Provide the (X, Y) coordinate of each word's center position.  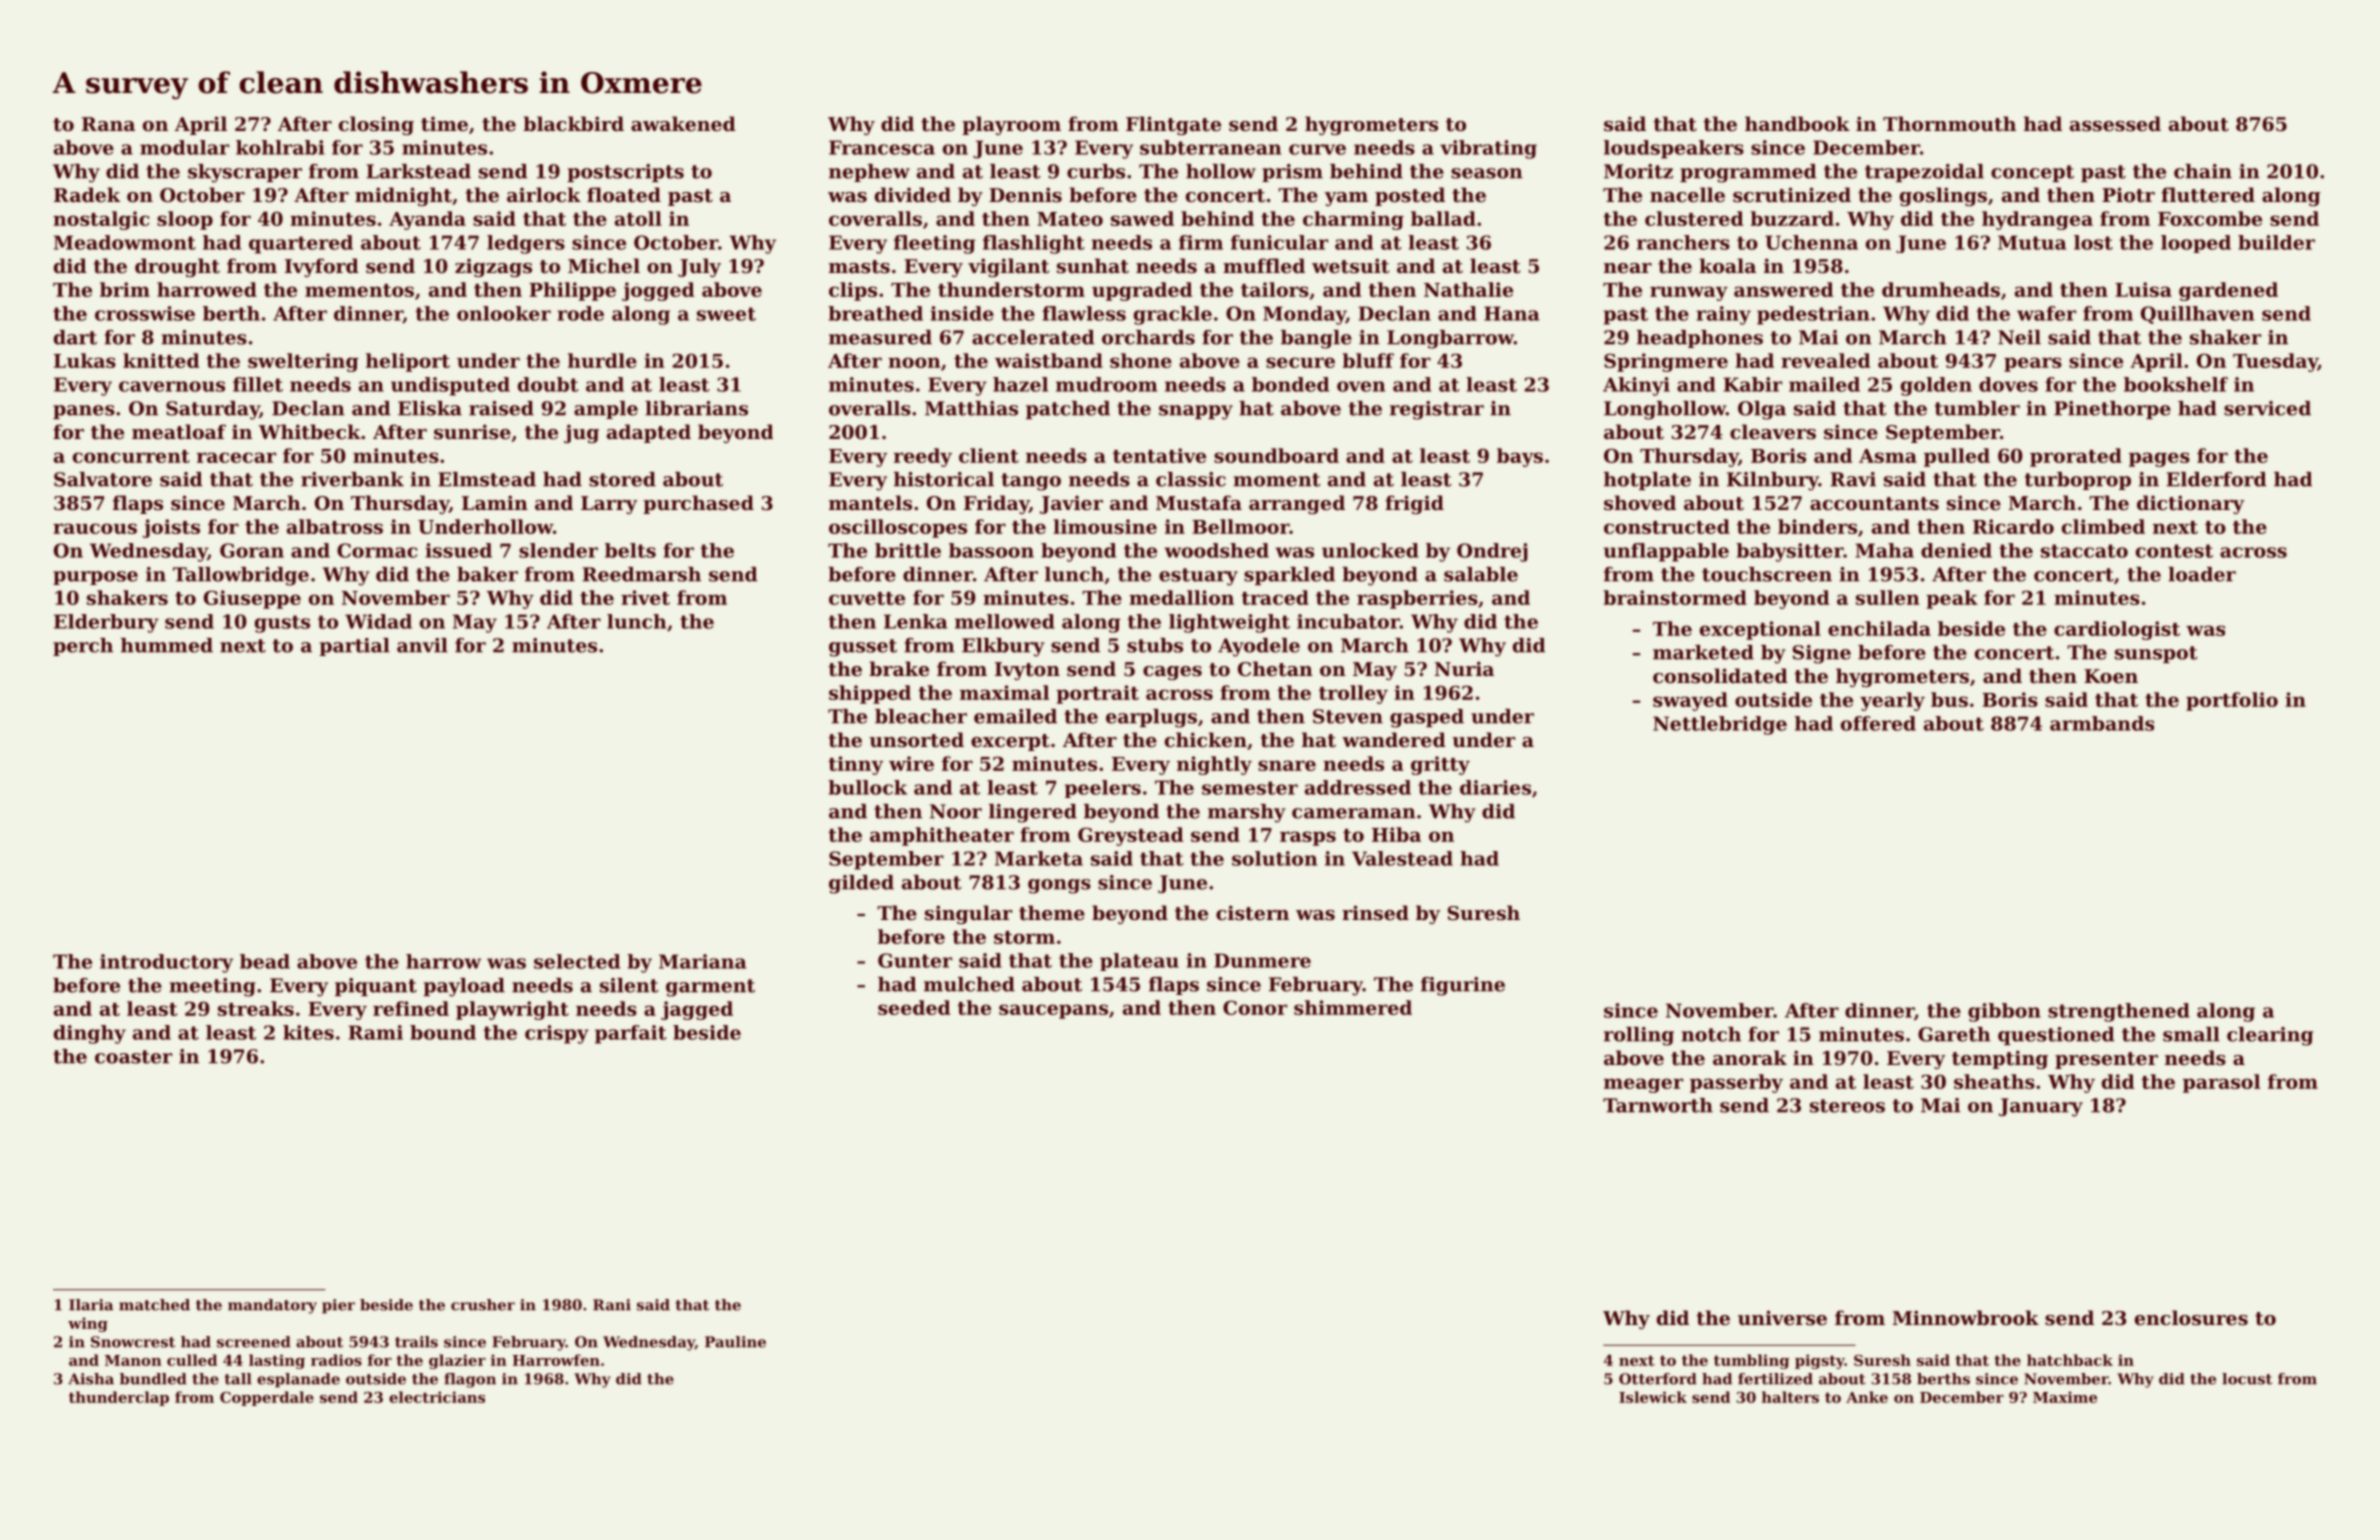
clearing (2270, 1036)
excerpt (1010, 742)
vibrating (1488, 149)
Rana (108, 124)
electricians (437, 1397)
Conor (1255, 1007)
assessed (2115, 124)
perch (83, 647)
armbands (2102, 723)
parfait (631, 1034)
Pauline (735, 1342)
